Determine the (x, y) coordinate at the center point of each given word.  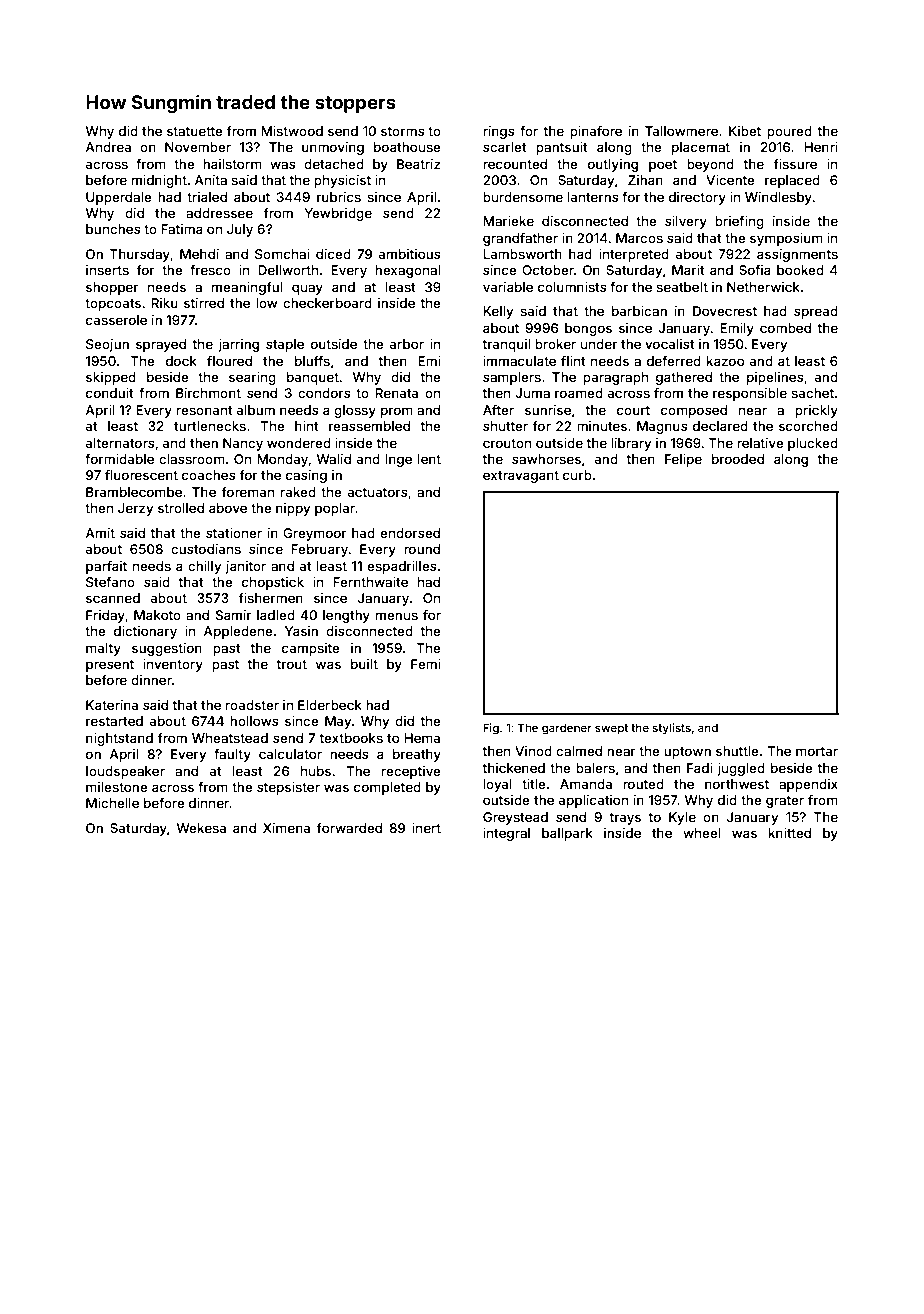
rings (499, 132)
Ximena (286, 828)
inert (426, 828)
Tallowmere (681, 131)
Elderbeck (330, 705)
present (110, 666)
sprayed (161, 345)
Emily (737, 329)
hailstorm (232, 164)
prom (397, 412)
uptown (687, 753)
